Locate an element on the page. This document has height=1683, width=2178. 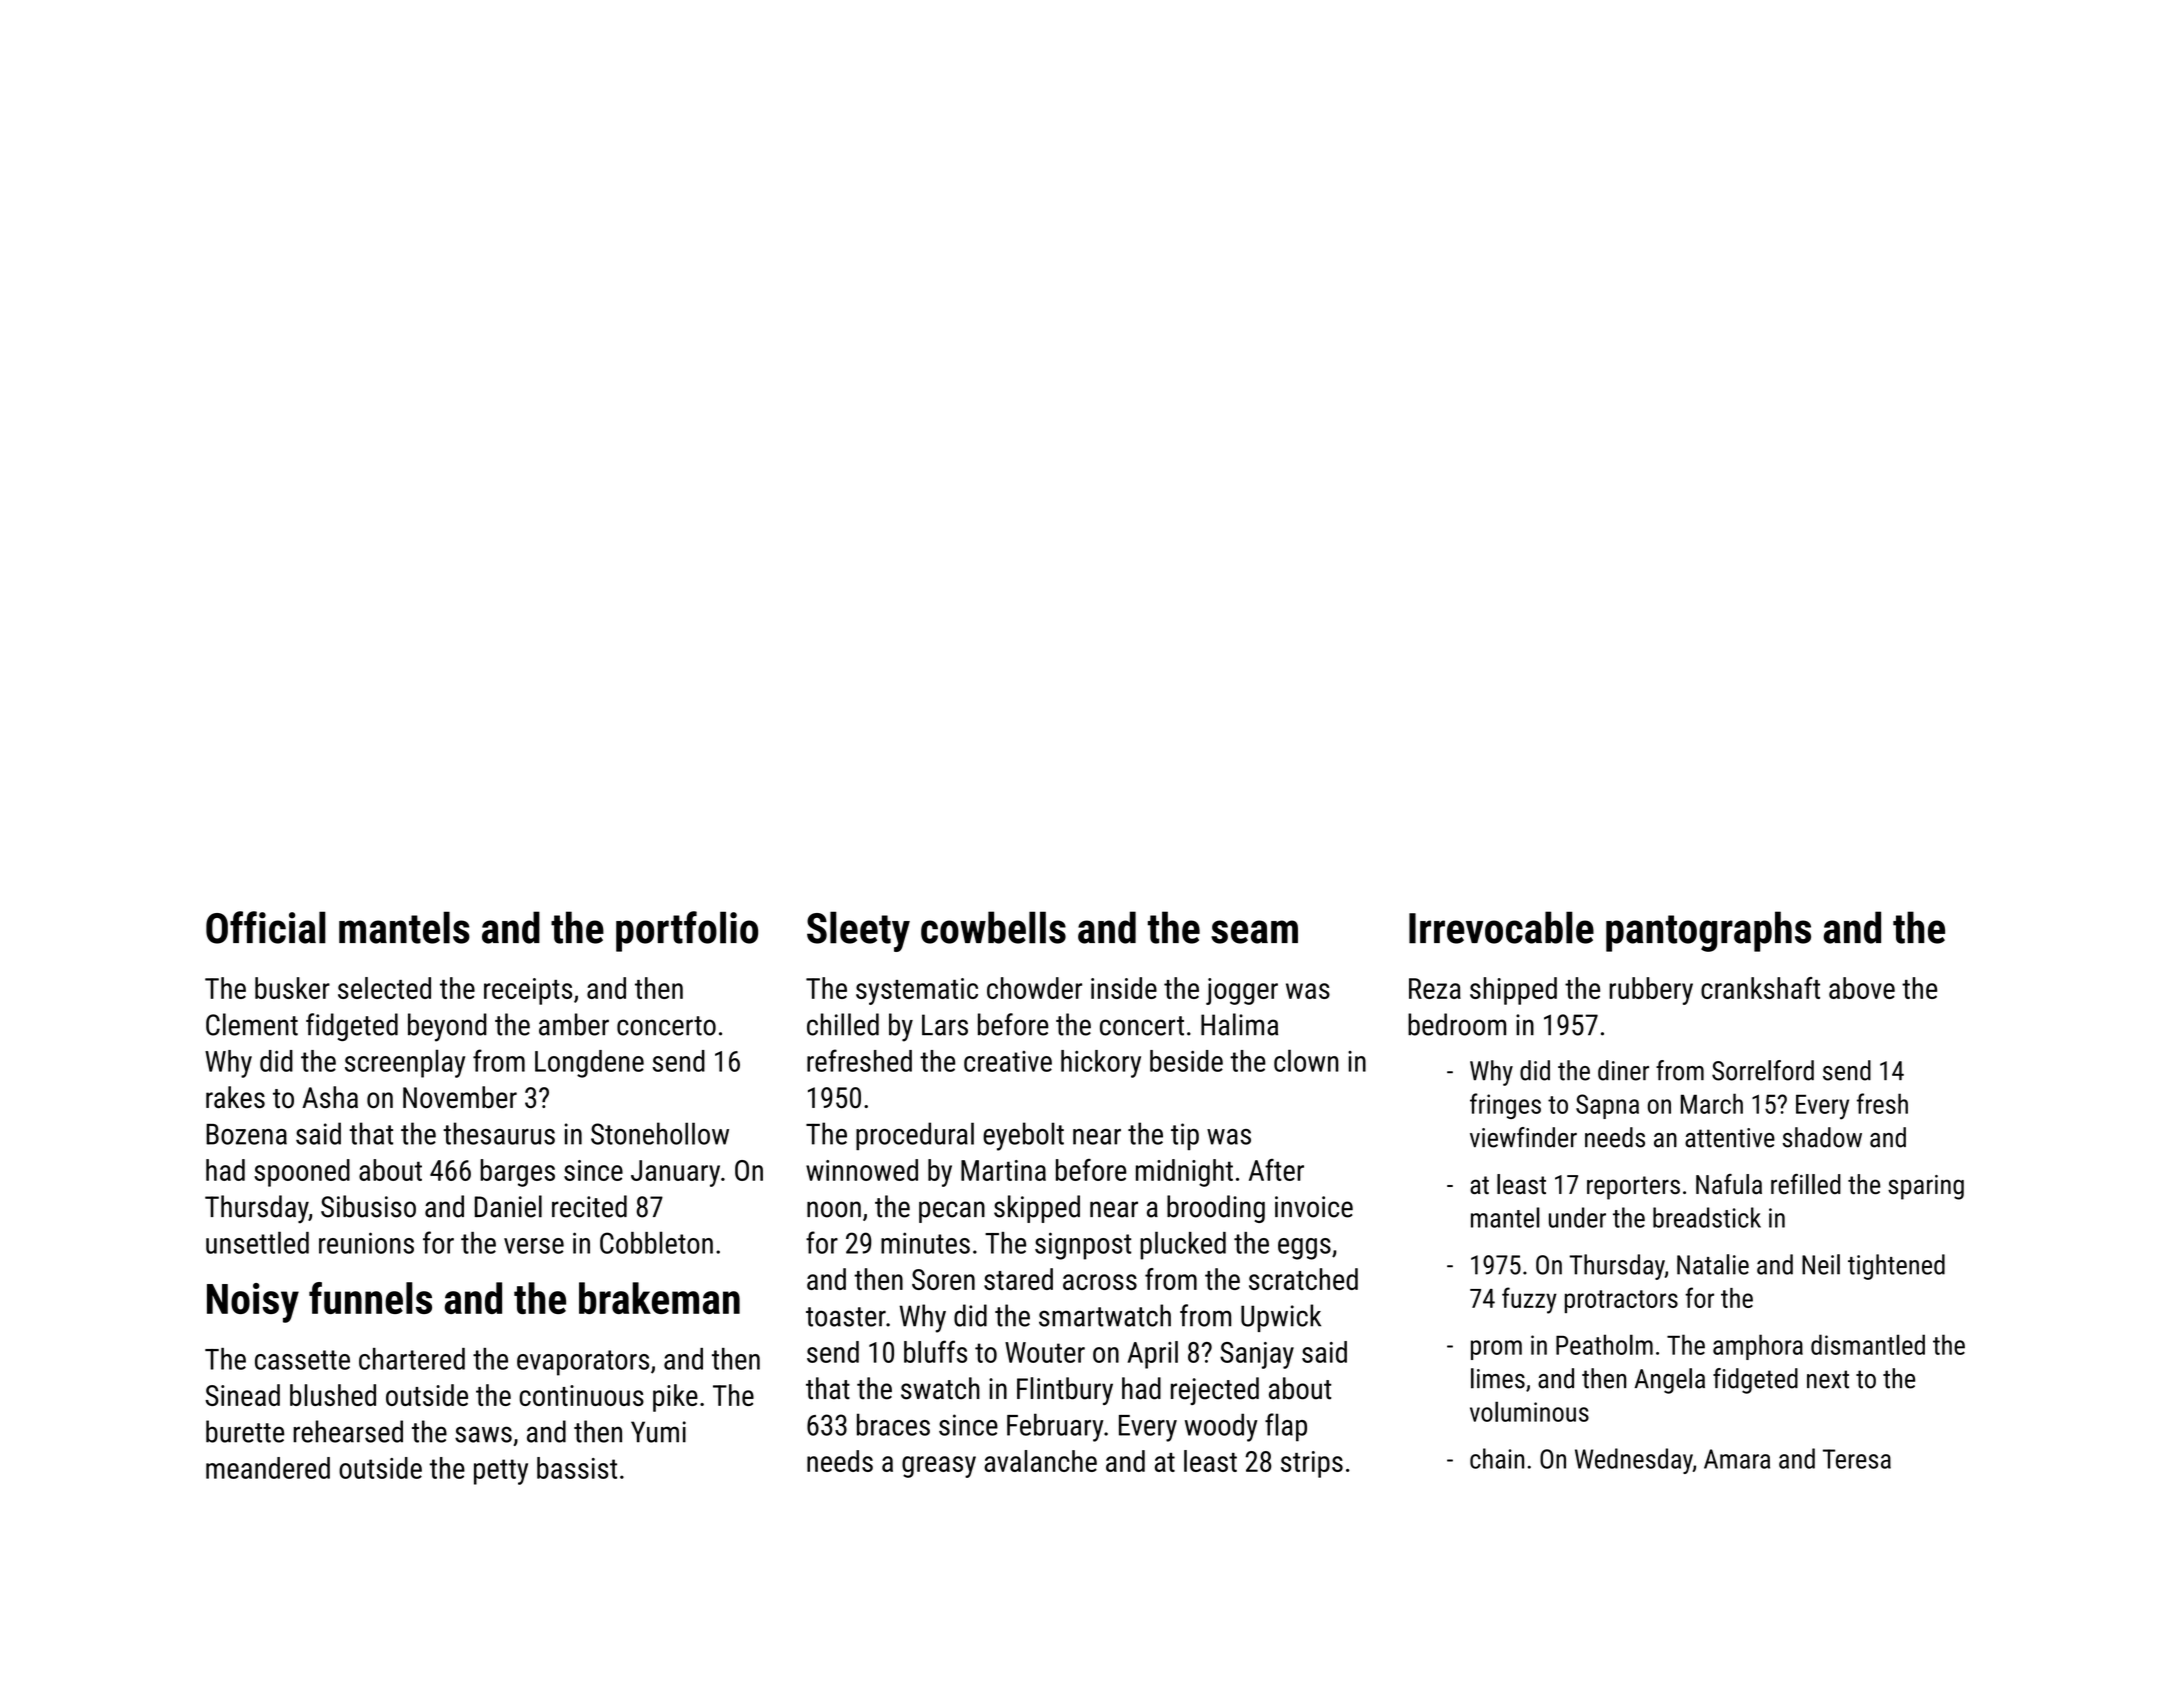
Official is located at coordinates (266, 927).
